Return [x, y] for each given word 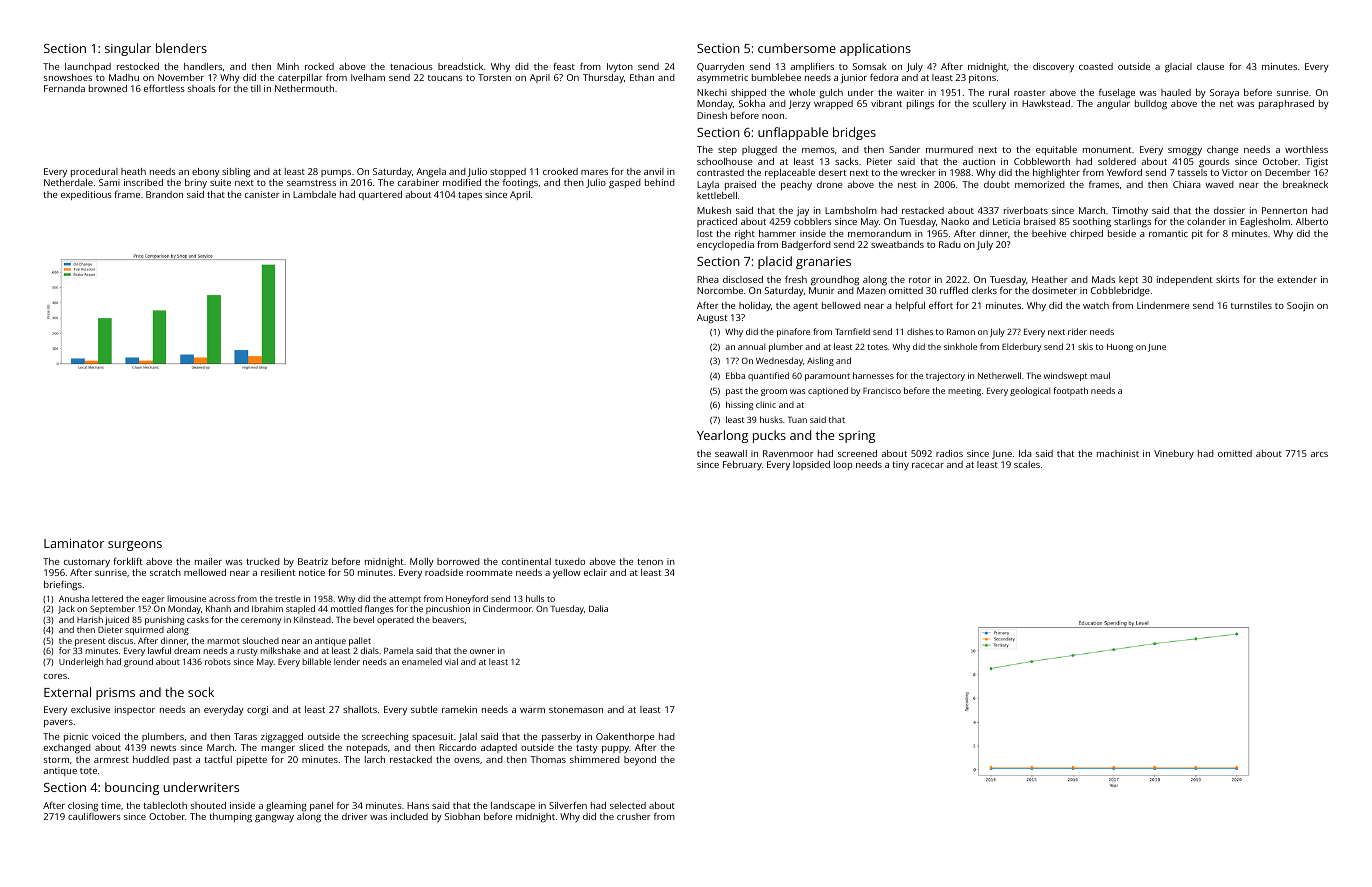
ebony [206, 173]
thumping [230, 818]
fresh [796, 279]
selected [628, 805]
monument [1107, 150]
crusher [633, 816]
